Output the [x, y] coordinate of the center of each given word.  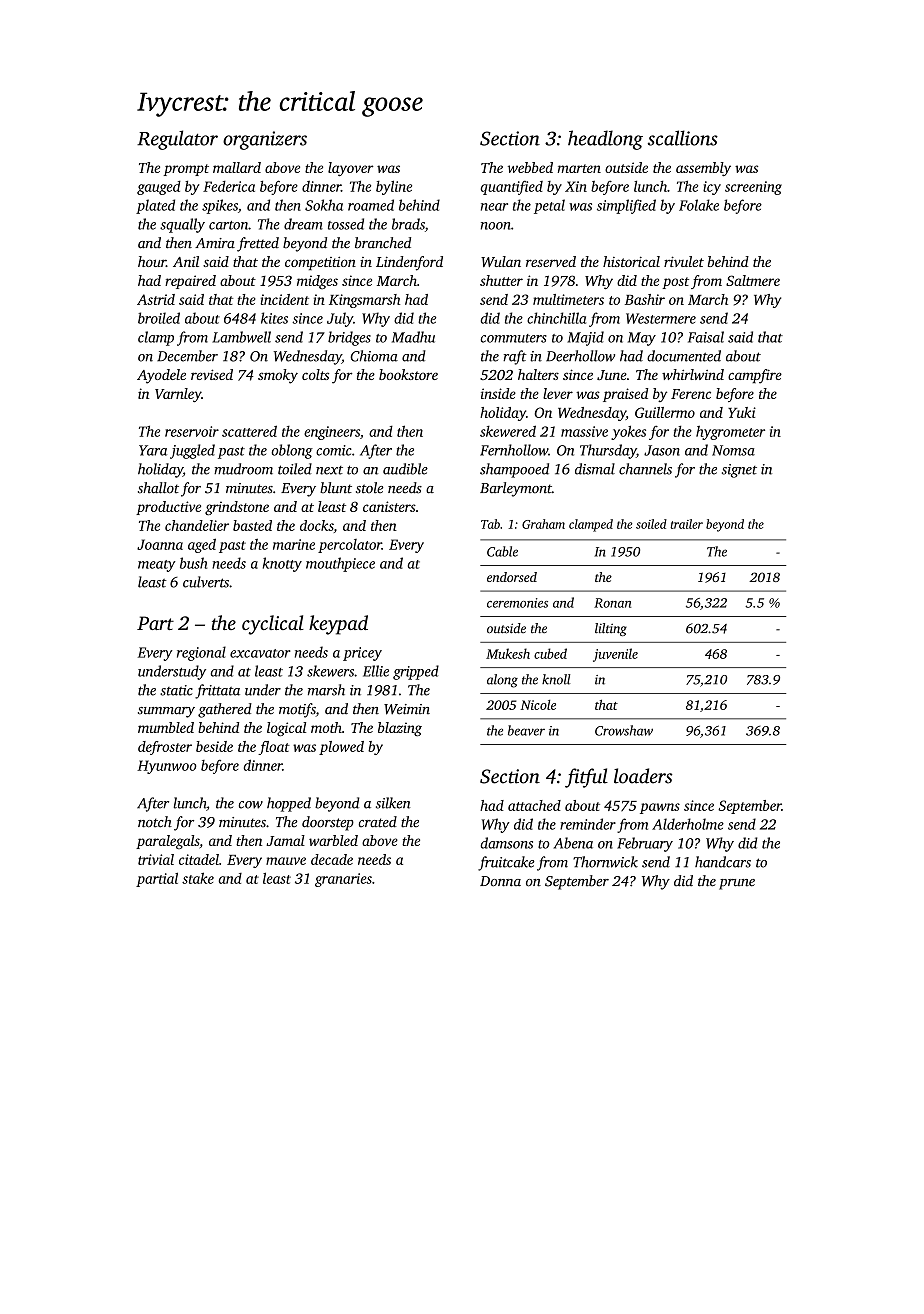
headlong [605, 140]
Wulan [501, 261]
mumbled [166, 727]
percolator [350, 546]
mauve [286, 861]
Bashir [645, 299]
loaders [643, 776]
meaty [157, 566]
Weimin [407, 709]
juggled [192, 451]
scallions [683, 138]
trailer [686, 524]
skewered [508, 431]
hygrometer [730, 432]
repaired [190, 282]
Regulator [177, 140]
